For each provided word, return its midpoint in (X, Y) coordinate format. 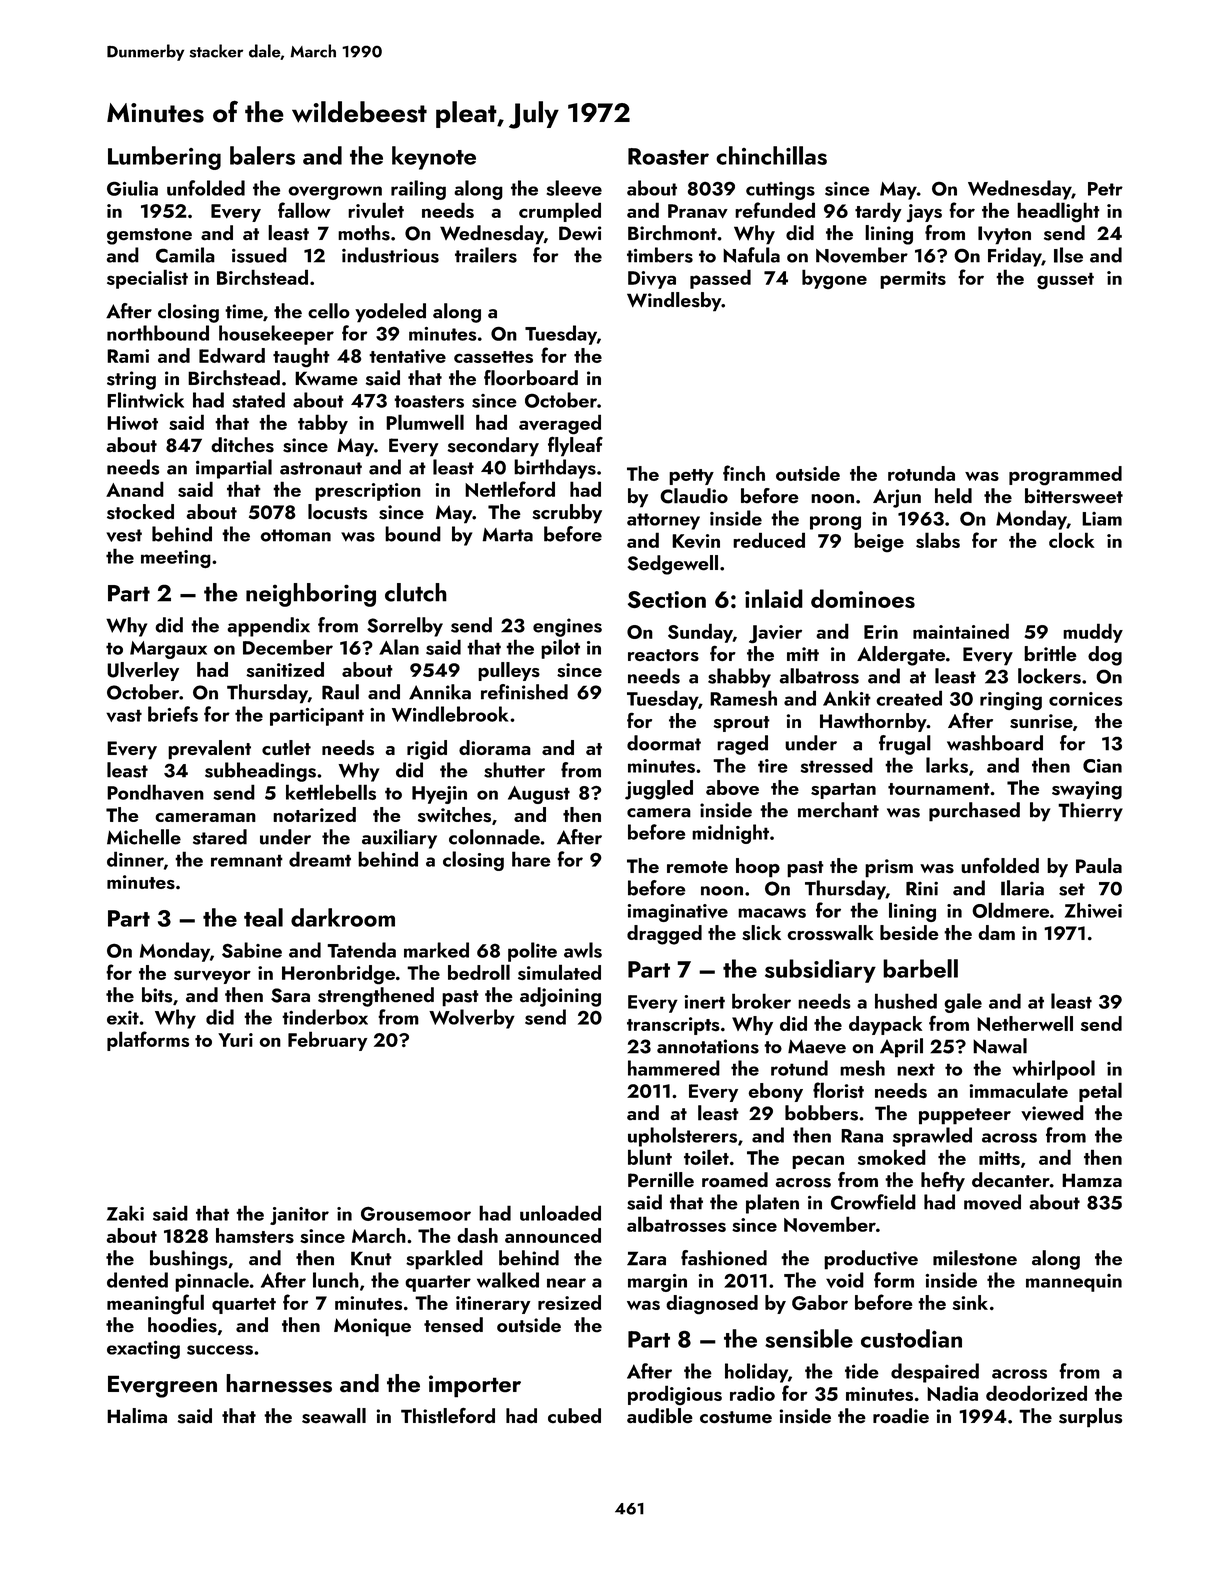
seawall (334, 1416)
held (953, 496)
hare (531, 859)
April (901, 1048)
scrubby (567, 514)
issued (259, 255)
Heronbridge (338, 975)
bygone (834, 279)
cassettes (493, 357)
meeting (176, 559)
